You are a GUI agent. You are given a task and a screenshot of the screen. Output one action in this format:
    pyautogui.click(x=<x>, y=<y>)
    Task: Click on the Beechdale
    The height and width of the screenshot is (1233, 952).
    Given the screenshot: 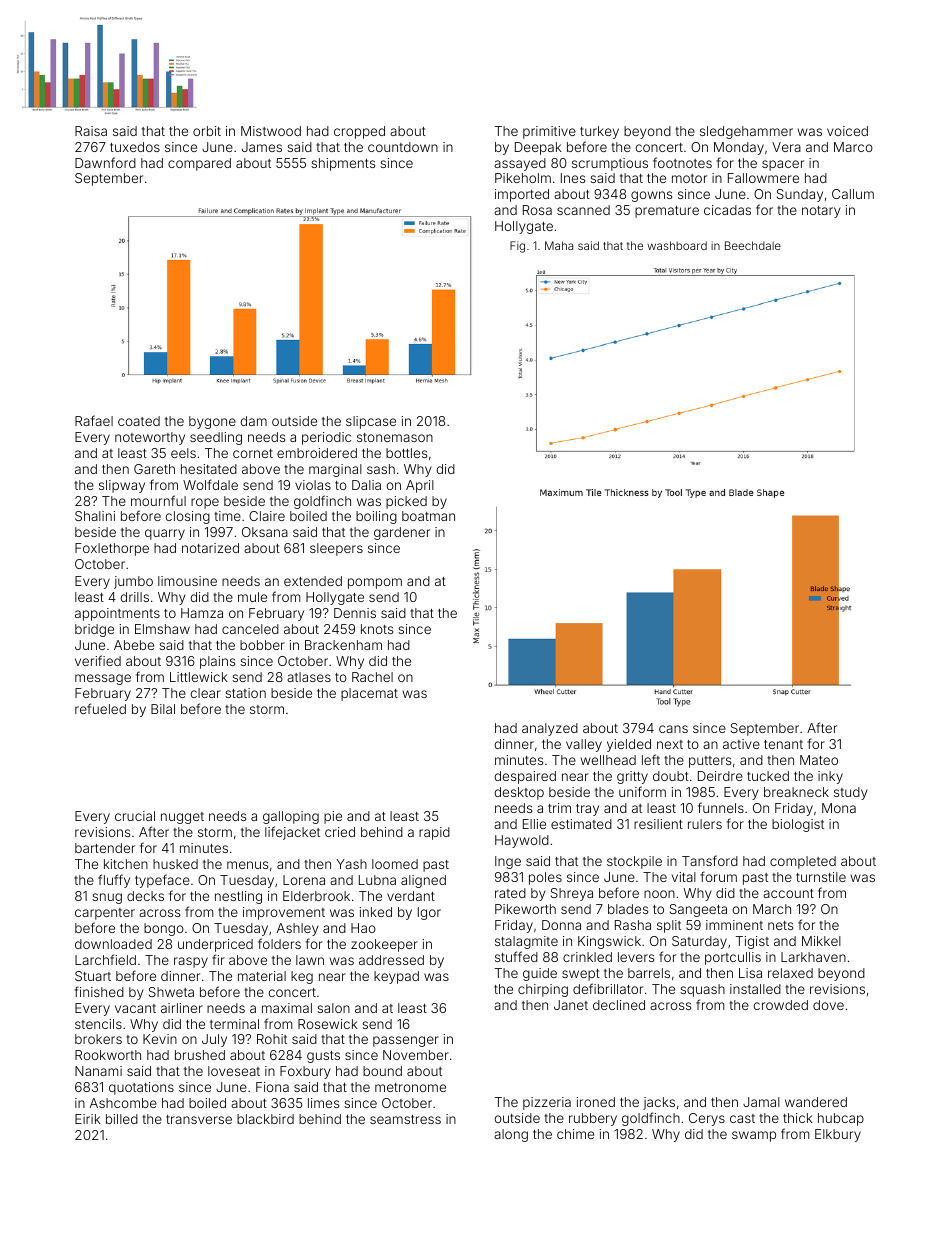 What is the action you would take?
    pyautogui.click(x=753, y=245)
